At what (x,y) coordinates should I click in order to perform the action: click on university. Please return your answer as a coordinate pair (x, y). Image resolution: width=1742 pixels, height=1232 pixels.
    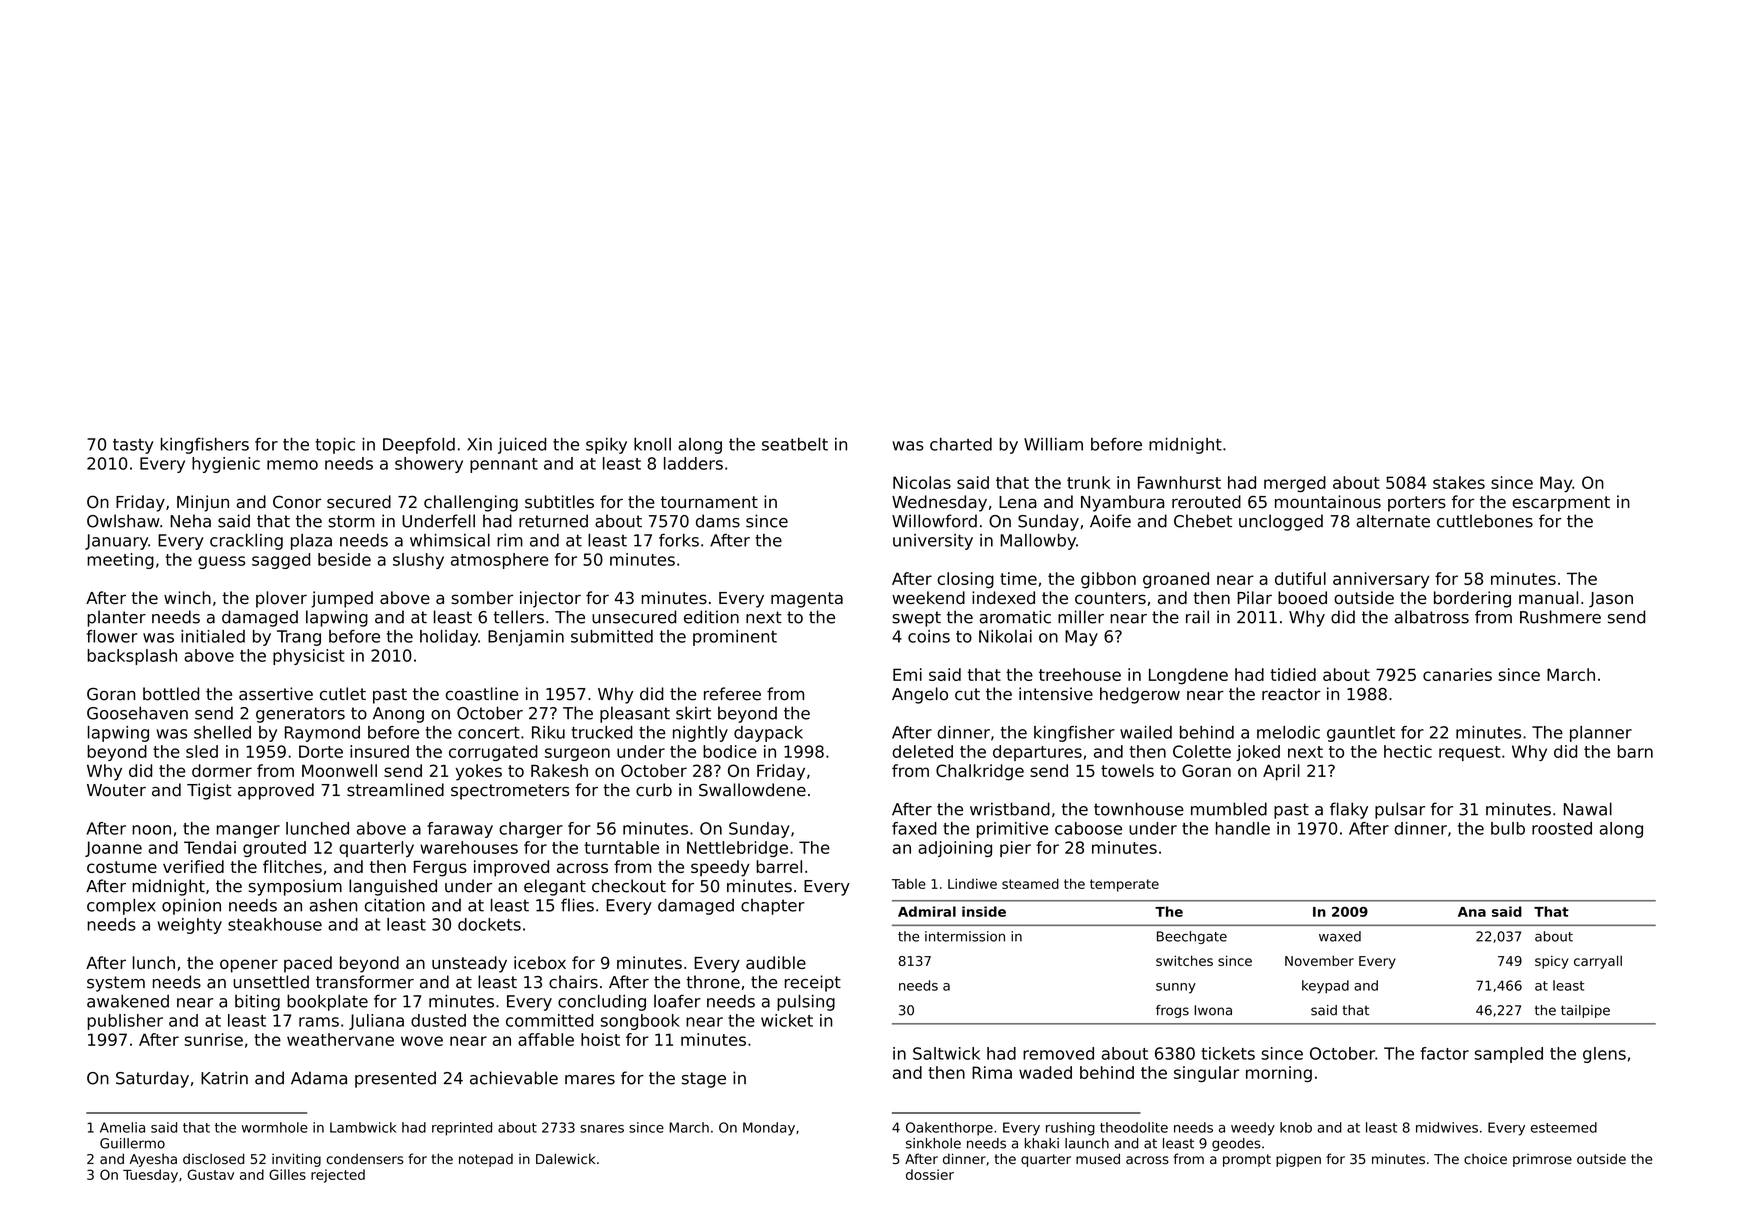
    Looking at the image, I should click on (933, 542).
